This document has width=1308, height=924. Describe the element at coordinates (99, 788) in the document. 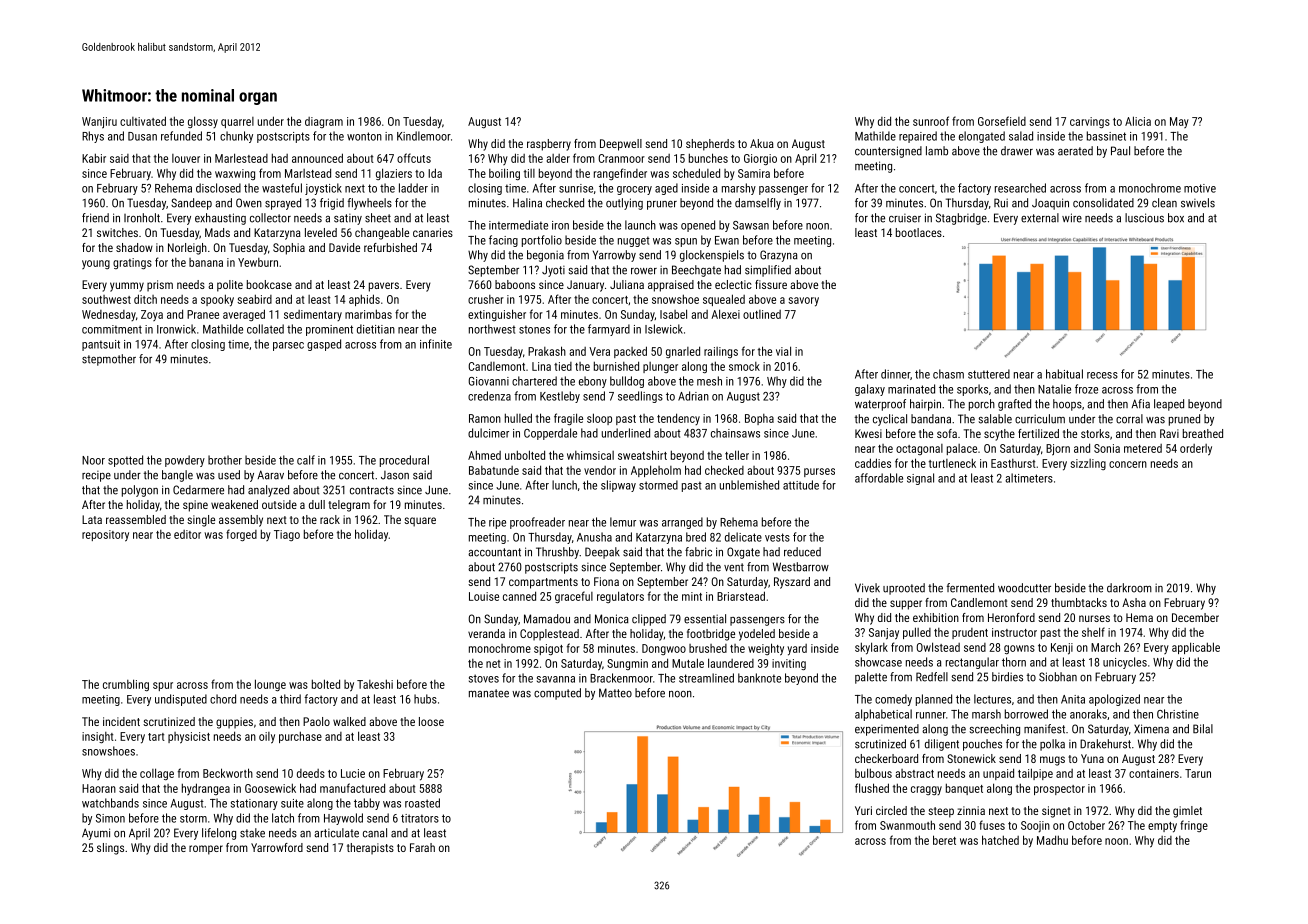

I see `Haoran` at that location.
